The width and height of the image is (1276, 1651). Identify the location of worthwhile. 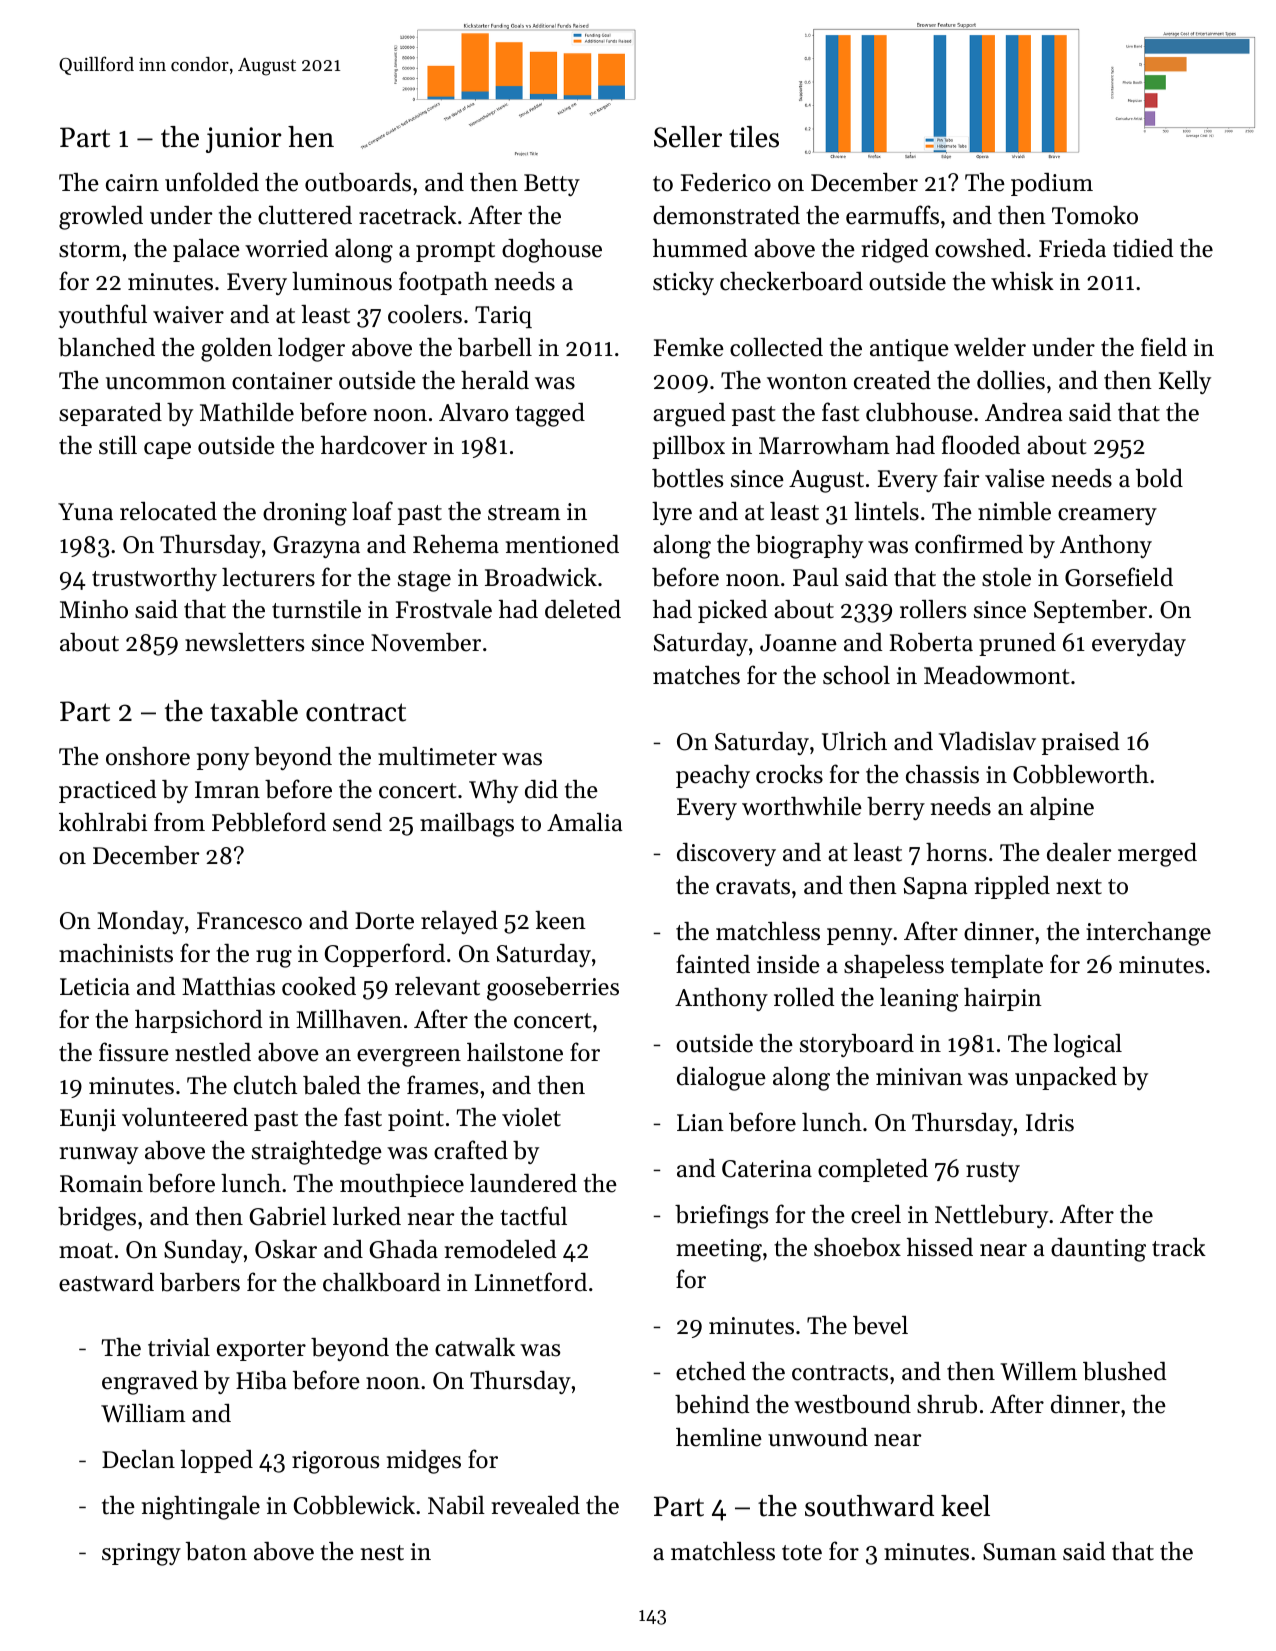
(802, 806).
